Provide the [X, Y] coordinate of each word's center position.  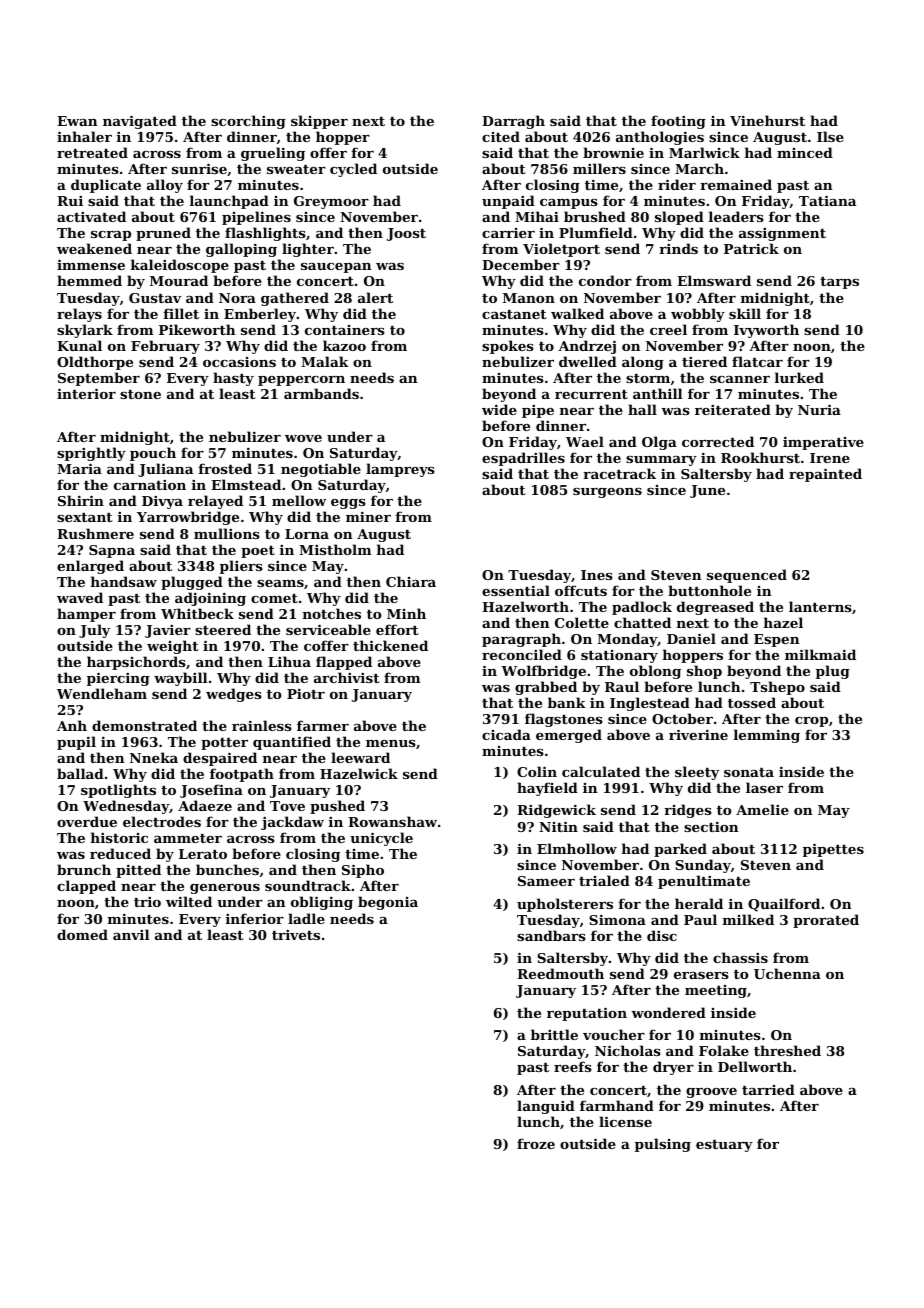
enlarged [90, 567]
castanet [514, 314]
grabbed [546, 688]
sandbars [551, 935]
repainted [825, 475]
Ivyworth [766, 331]
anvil [131, 934]
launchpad [229, 202]
